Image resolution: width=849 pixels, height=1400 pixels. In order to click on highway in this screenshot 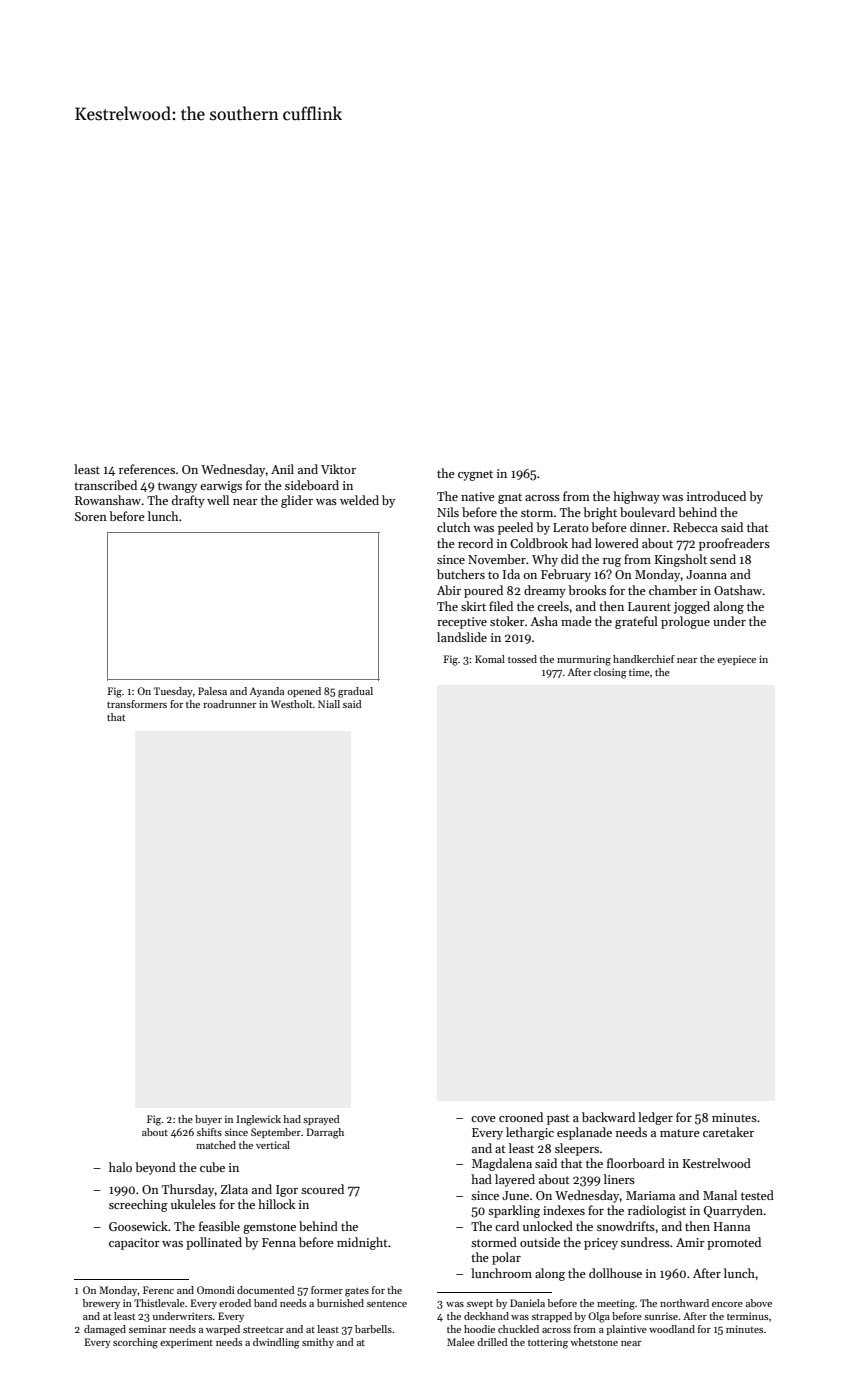, I will do `click(636, 497)`.
